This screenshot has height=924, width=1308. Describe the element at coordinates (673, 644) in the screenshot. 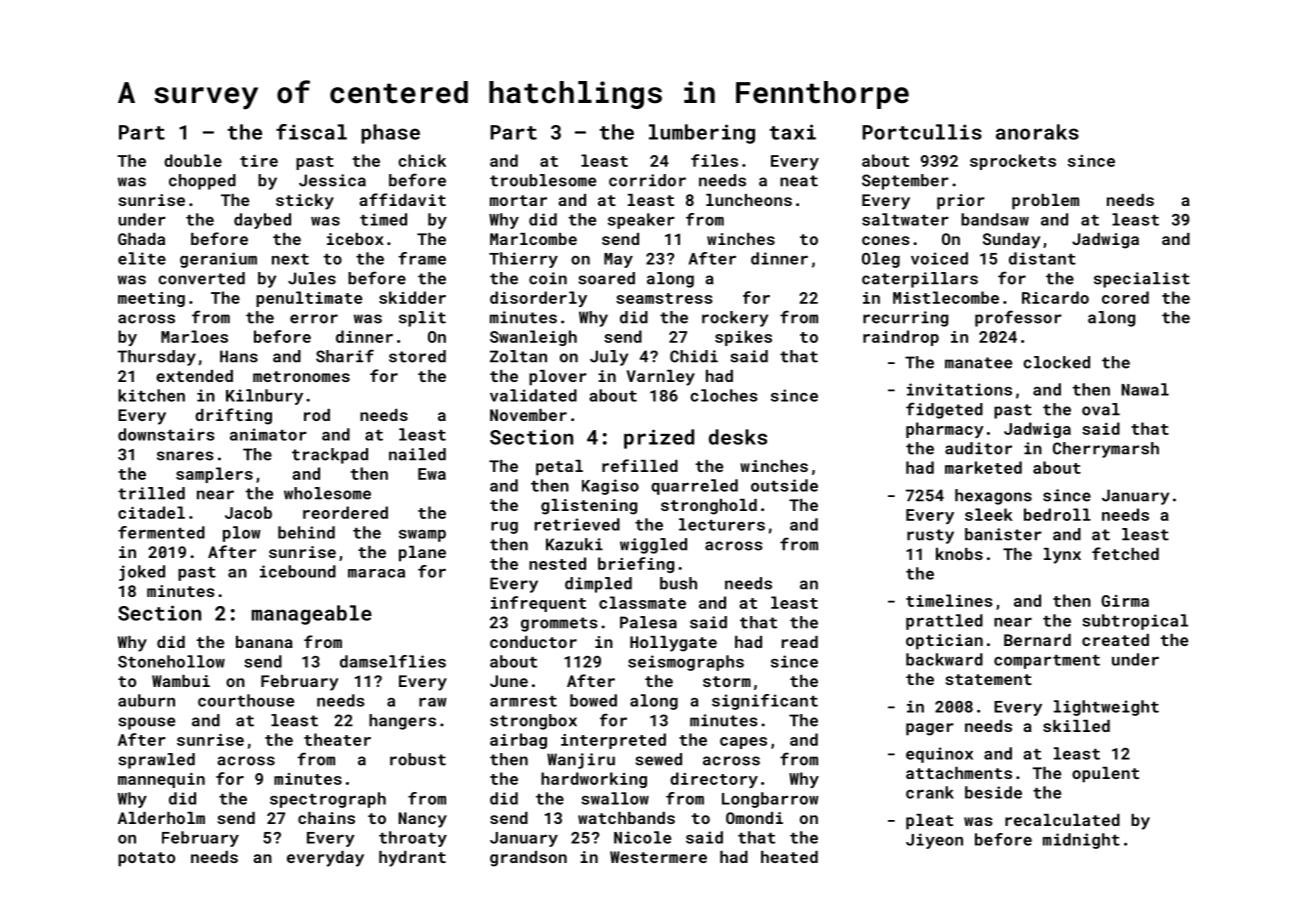

I see `Hollygate` at that location.
